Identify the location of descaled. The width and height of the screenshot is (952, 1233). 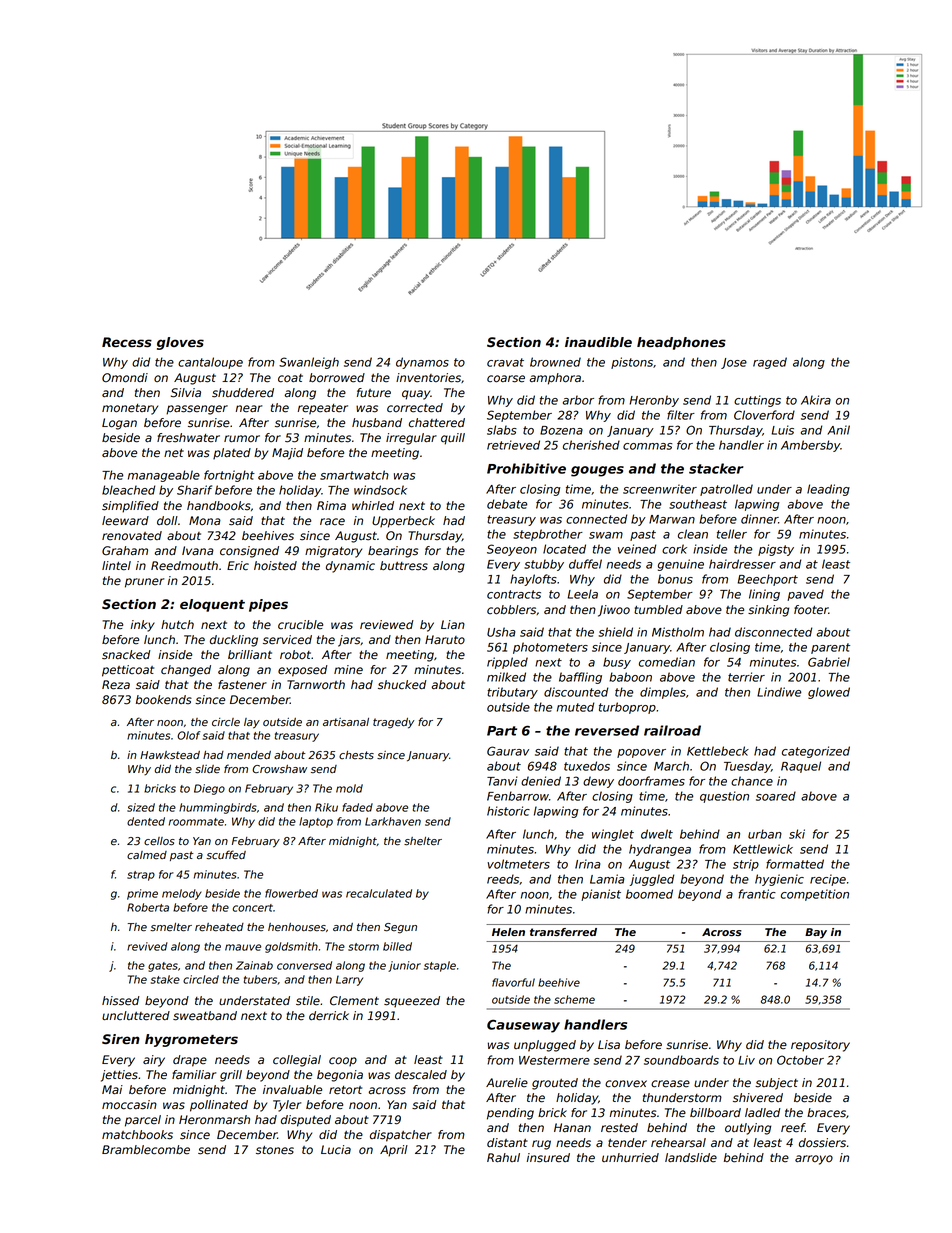
(421, 1075).
